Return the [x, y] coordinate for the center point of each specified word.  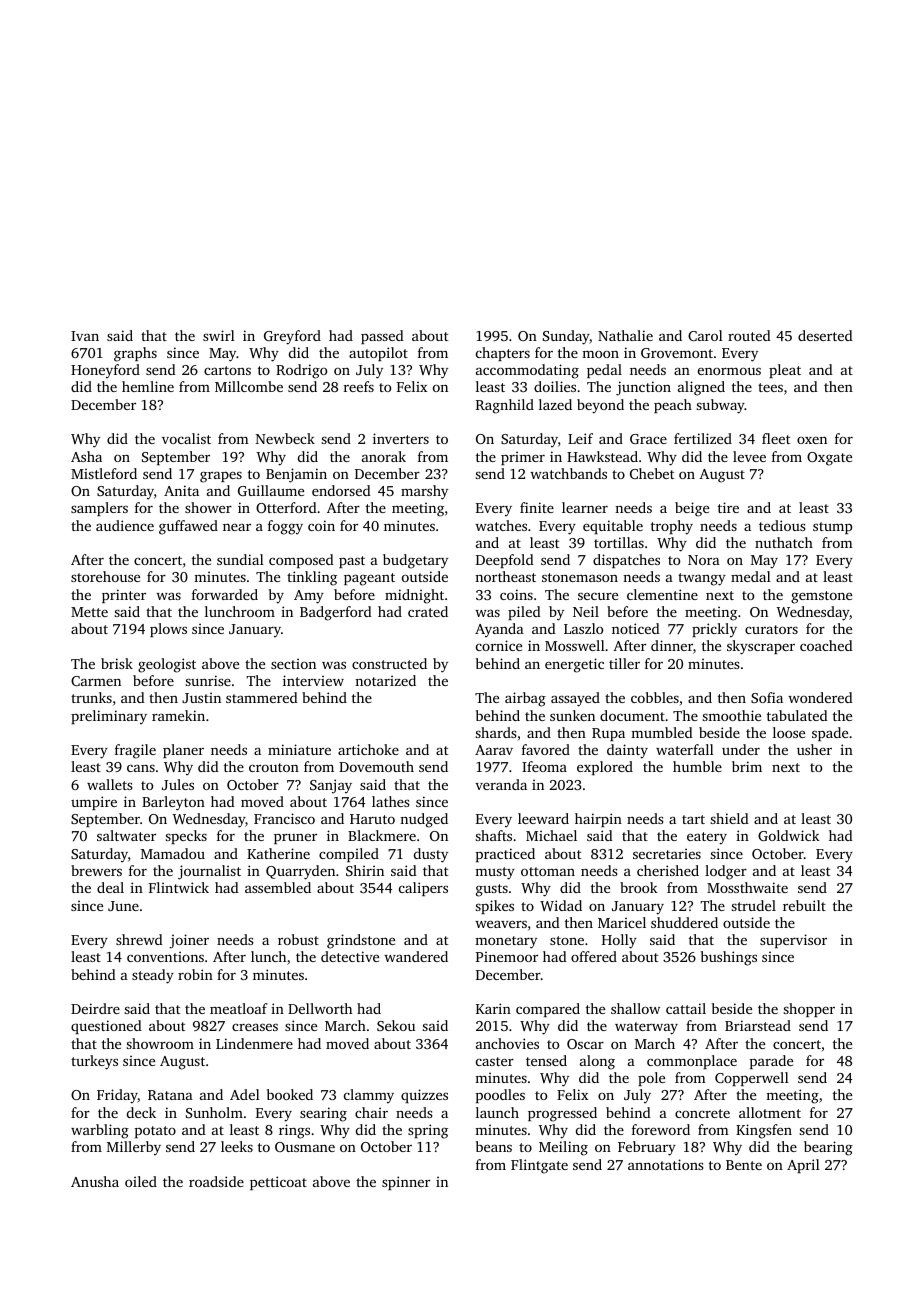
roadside [216, 1181]
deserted [825, 335]
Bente [744, 1165]
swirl [219, 335]
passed [382, 337]
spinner [406, 1183]
